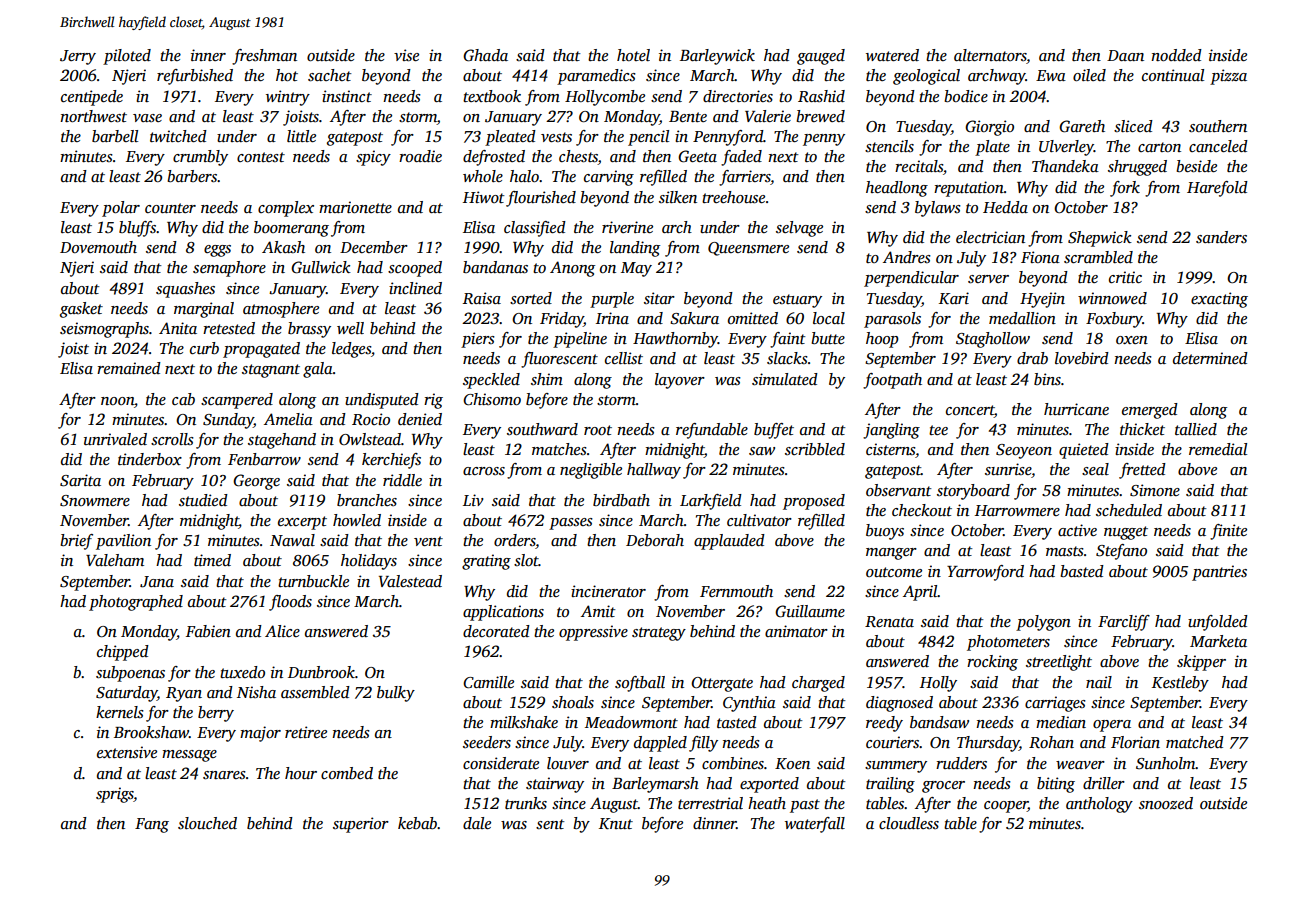 The width and height of the screenshot is (1308, 924). I want to click on boomerang, so click(291, 229).
